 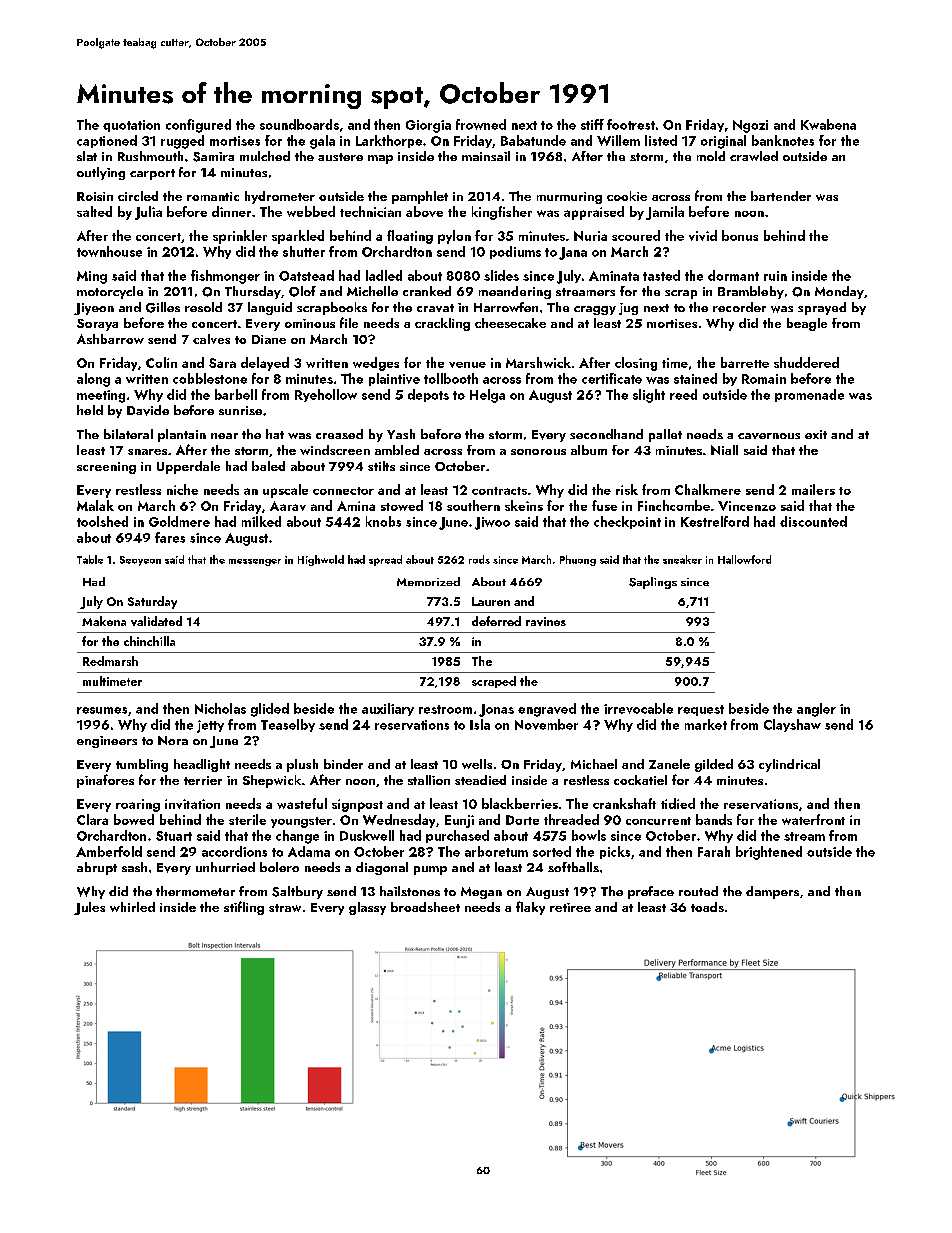 I want to click on Vincenzo, so click(x=747, y=506).
